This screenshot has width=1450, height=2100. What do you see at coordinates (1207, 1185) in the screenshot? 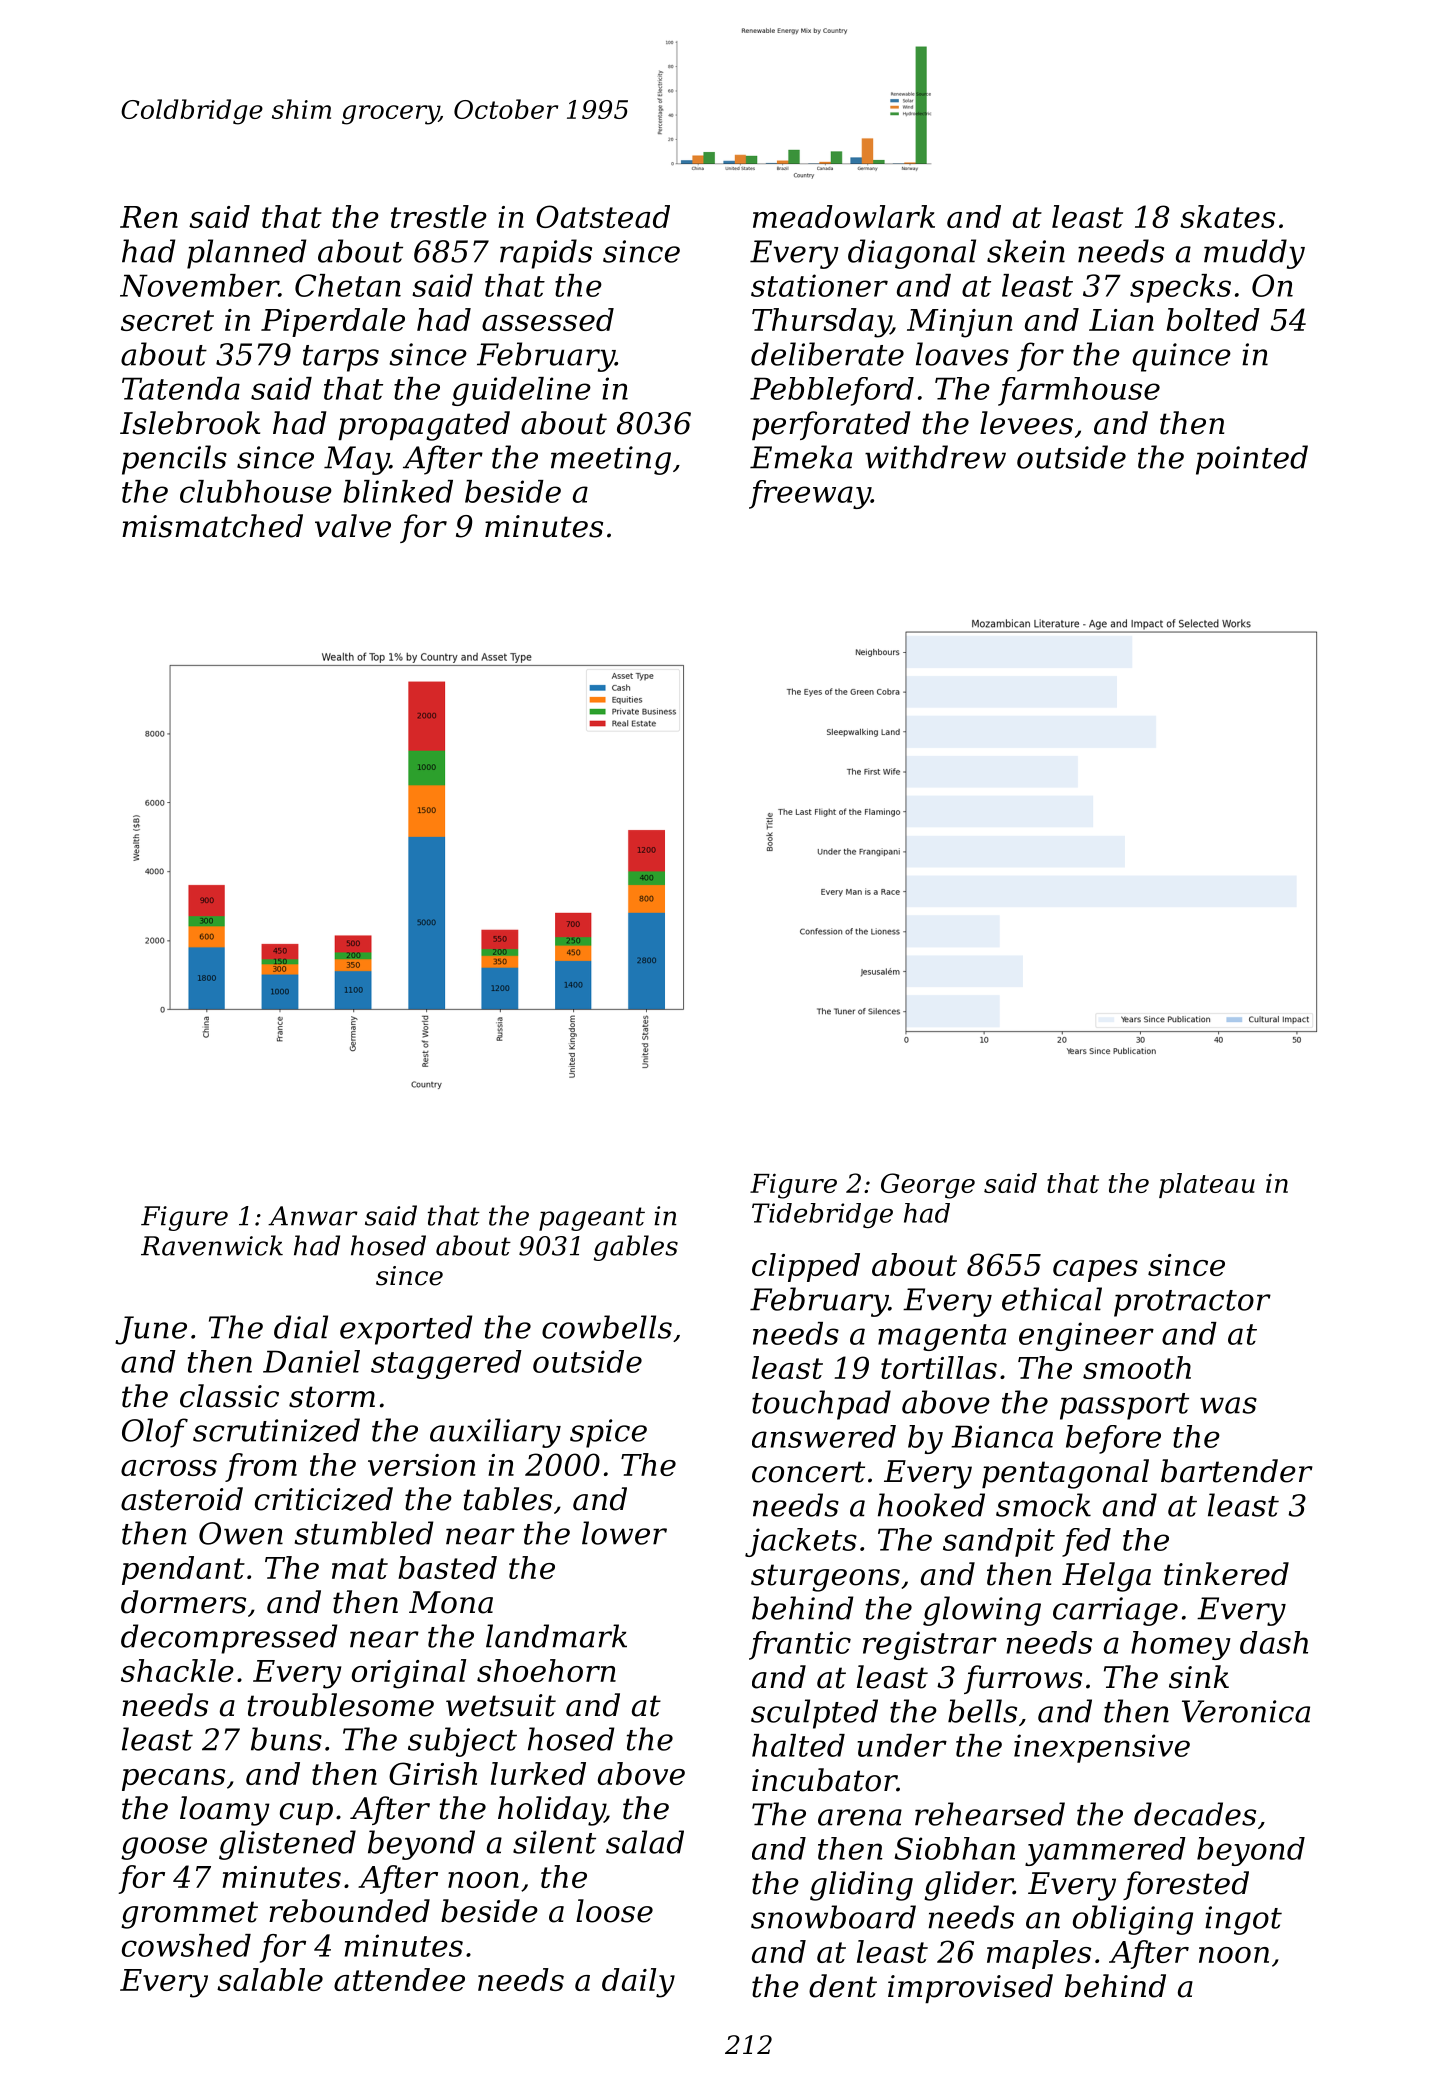
I see `plateau` at bounding box center [1207, 1185].
